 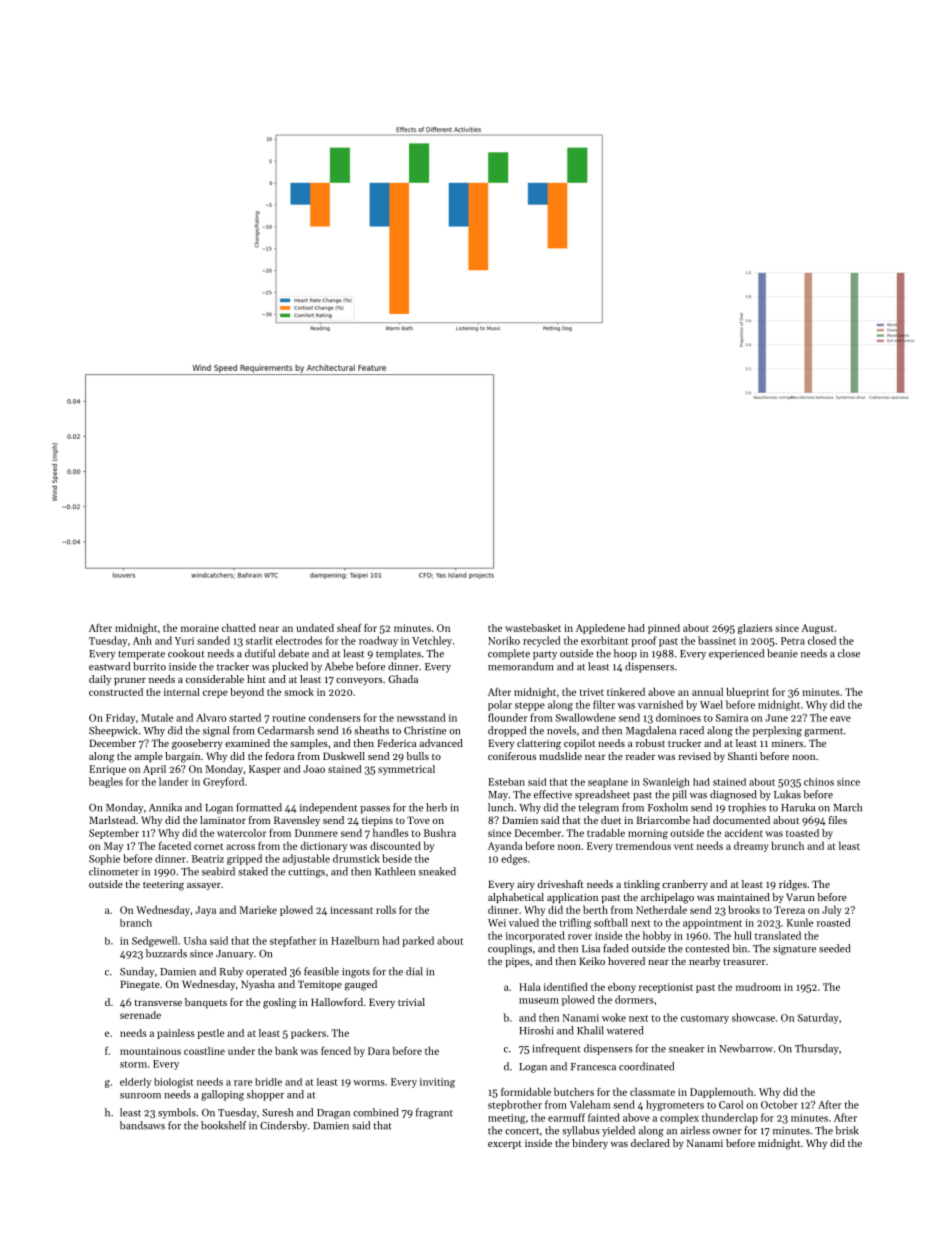 I want to click on Sheepwick, so click(x=113, y=731).
